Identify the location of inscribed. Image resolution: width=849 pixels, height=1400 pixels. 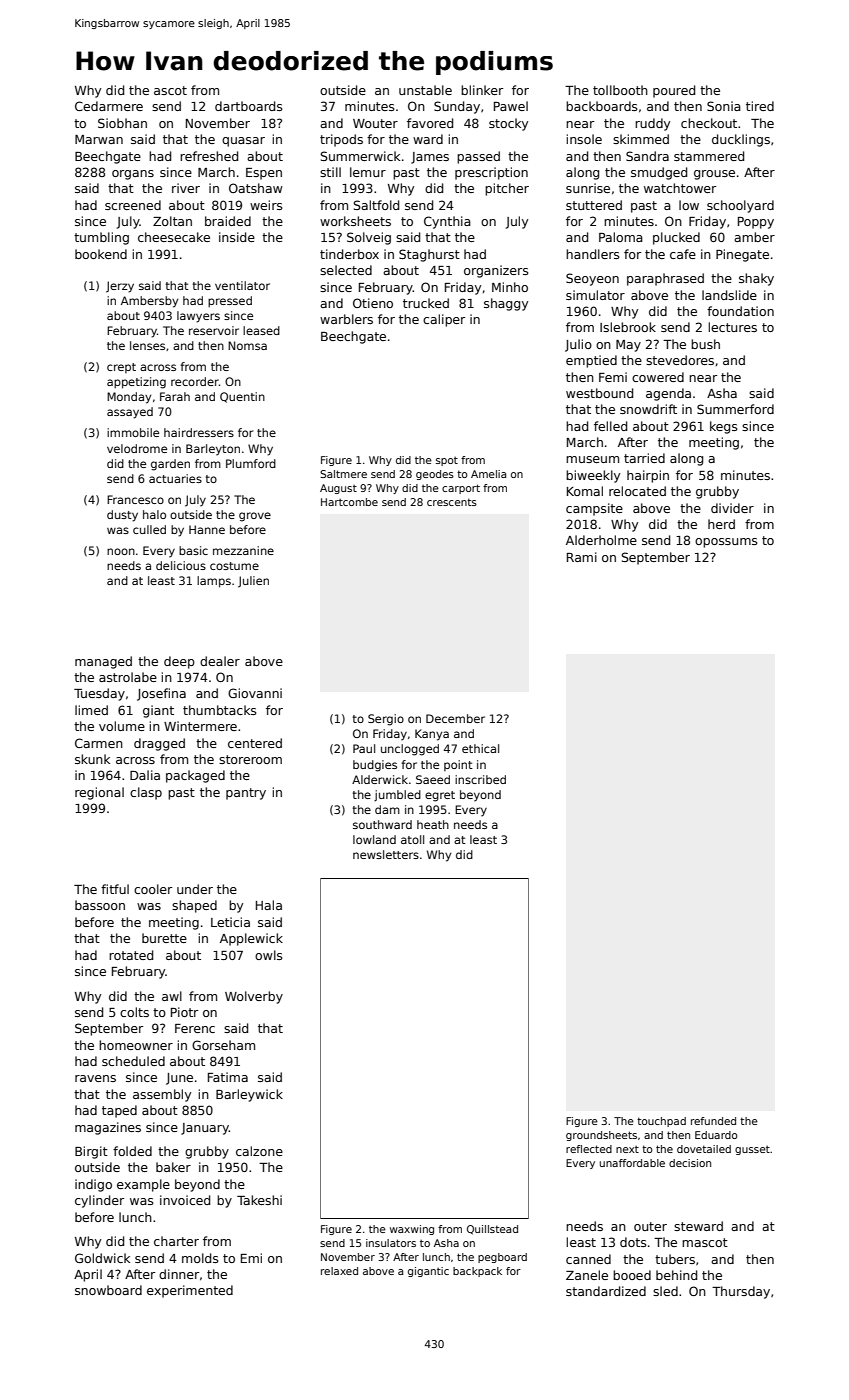
(480, 779).
